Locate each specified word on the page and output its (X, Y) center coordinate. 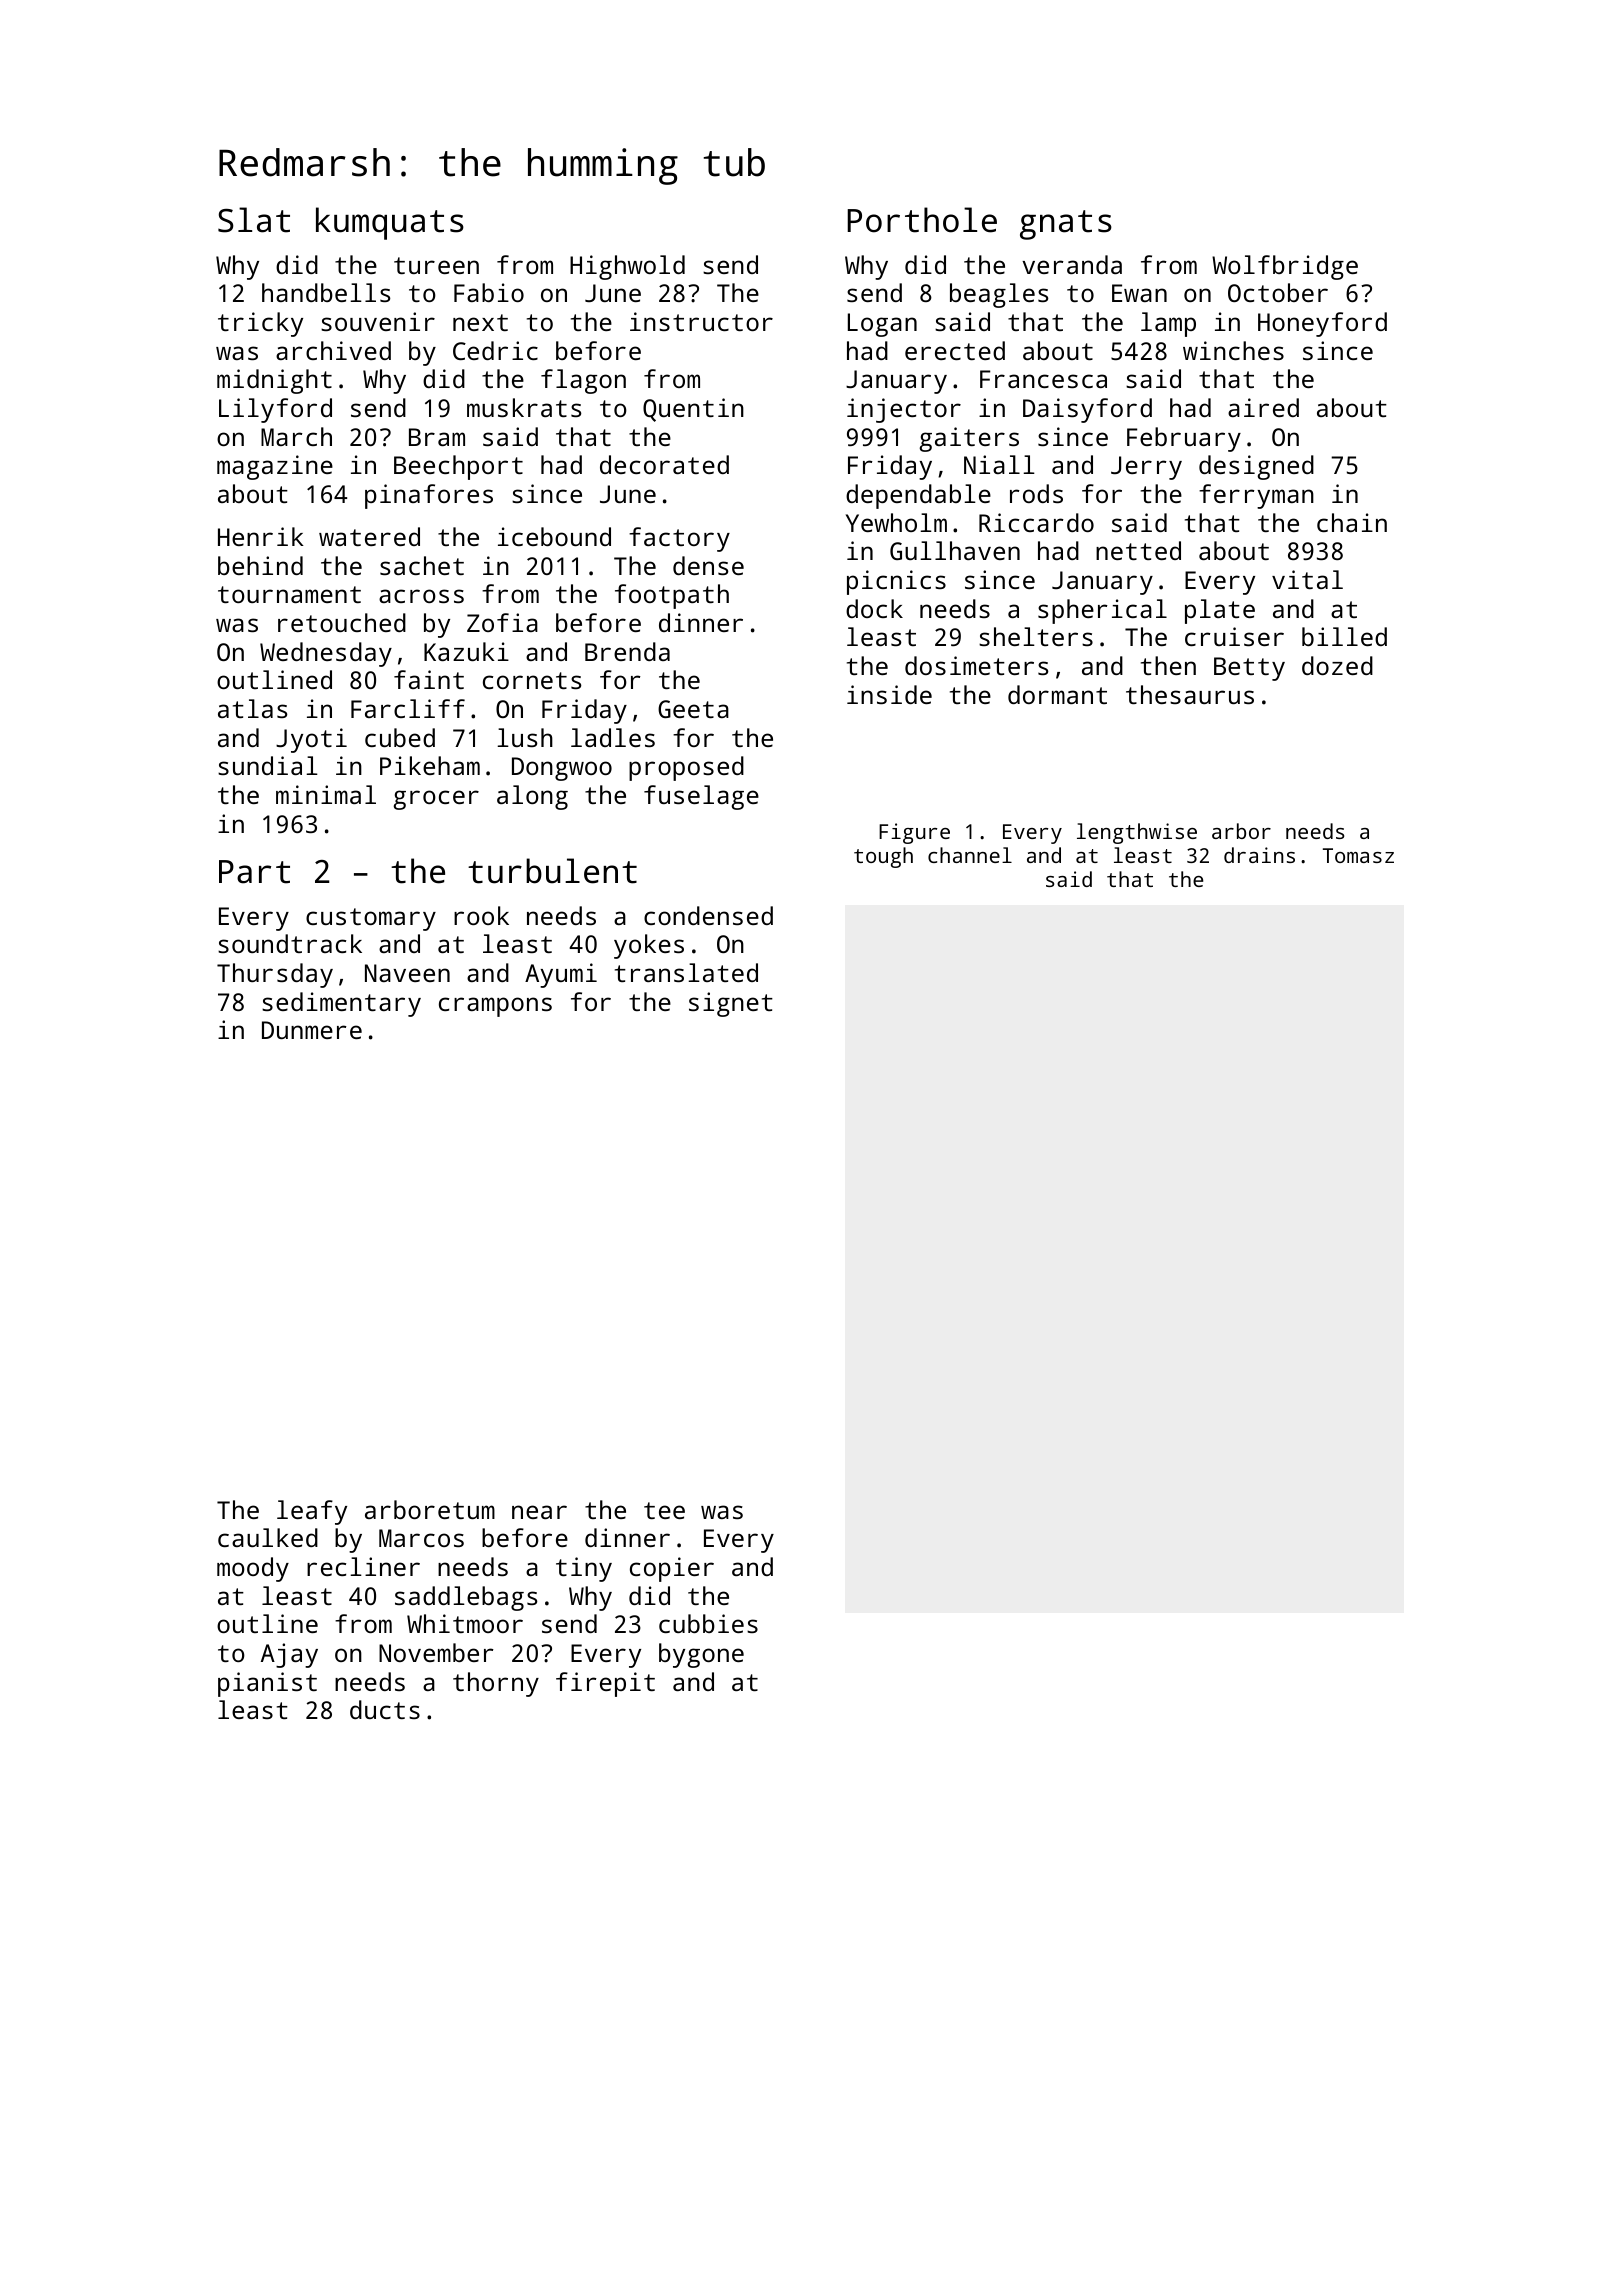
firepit (605, 1684)
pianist (267, 1684)
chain (1352, 522)
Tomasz (1358, 855)
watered (369, 536)
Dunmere (312, 1030)
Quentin (693, 410)
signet (731, 1004)
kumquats (390, 223)
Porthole (922, 220)
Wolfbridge (1285, 267)
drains (1259, 855)
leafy (312, 1512)
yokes (649, 946)
